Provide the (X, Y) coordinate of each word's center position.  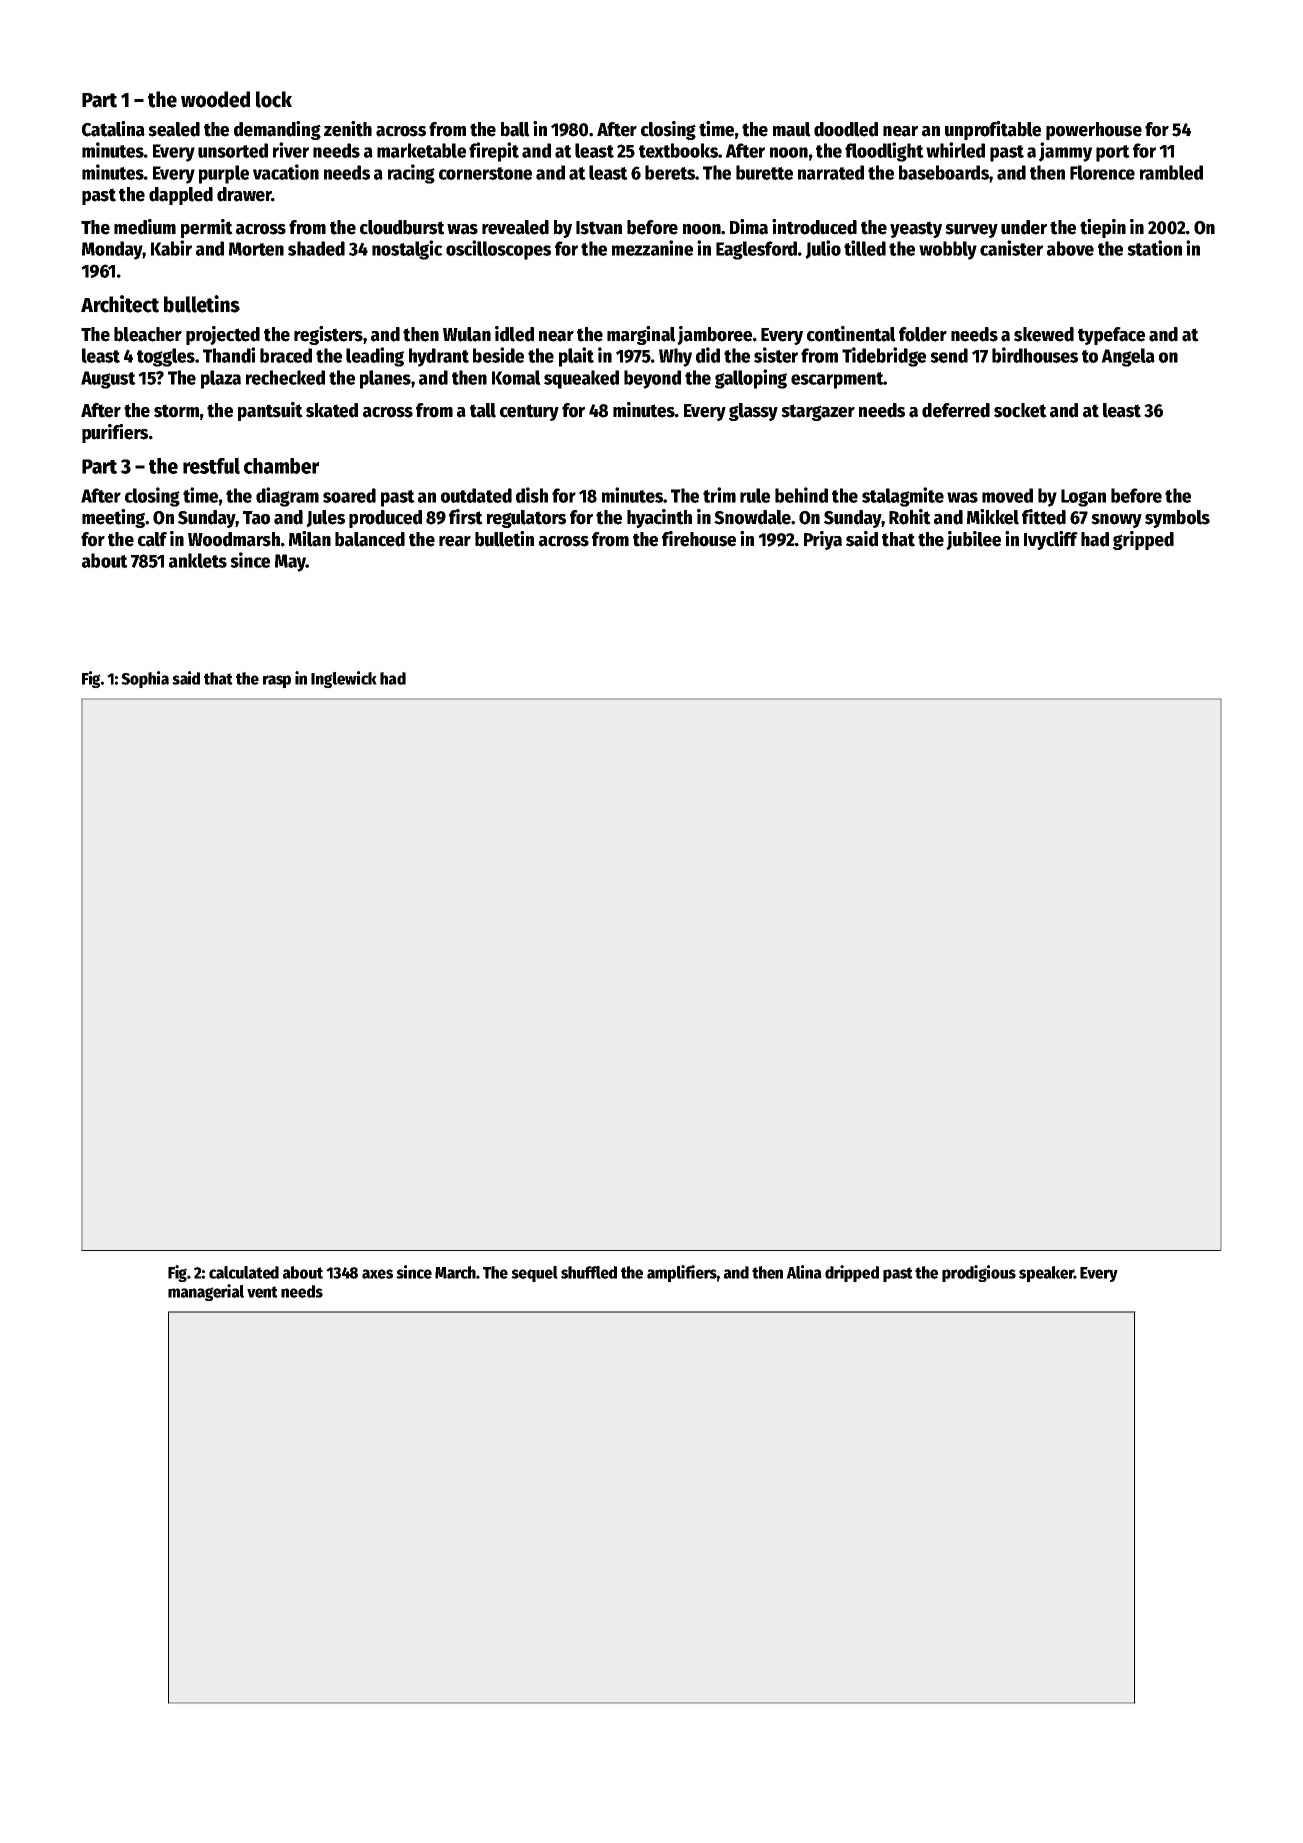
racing (411, 174)
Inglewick (344, 679)
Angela (1128, 357)
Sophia (145, 679)
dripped (852, 1273)
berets (670, 172)
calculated (244, 1272)
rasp (277, 681)
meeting (113, 518)
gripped (1143, 540)
